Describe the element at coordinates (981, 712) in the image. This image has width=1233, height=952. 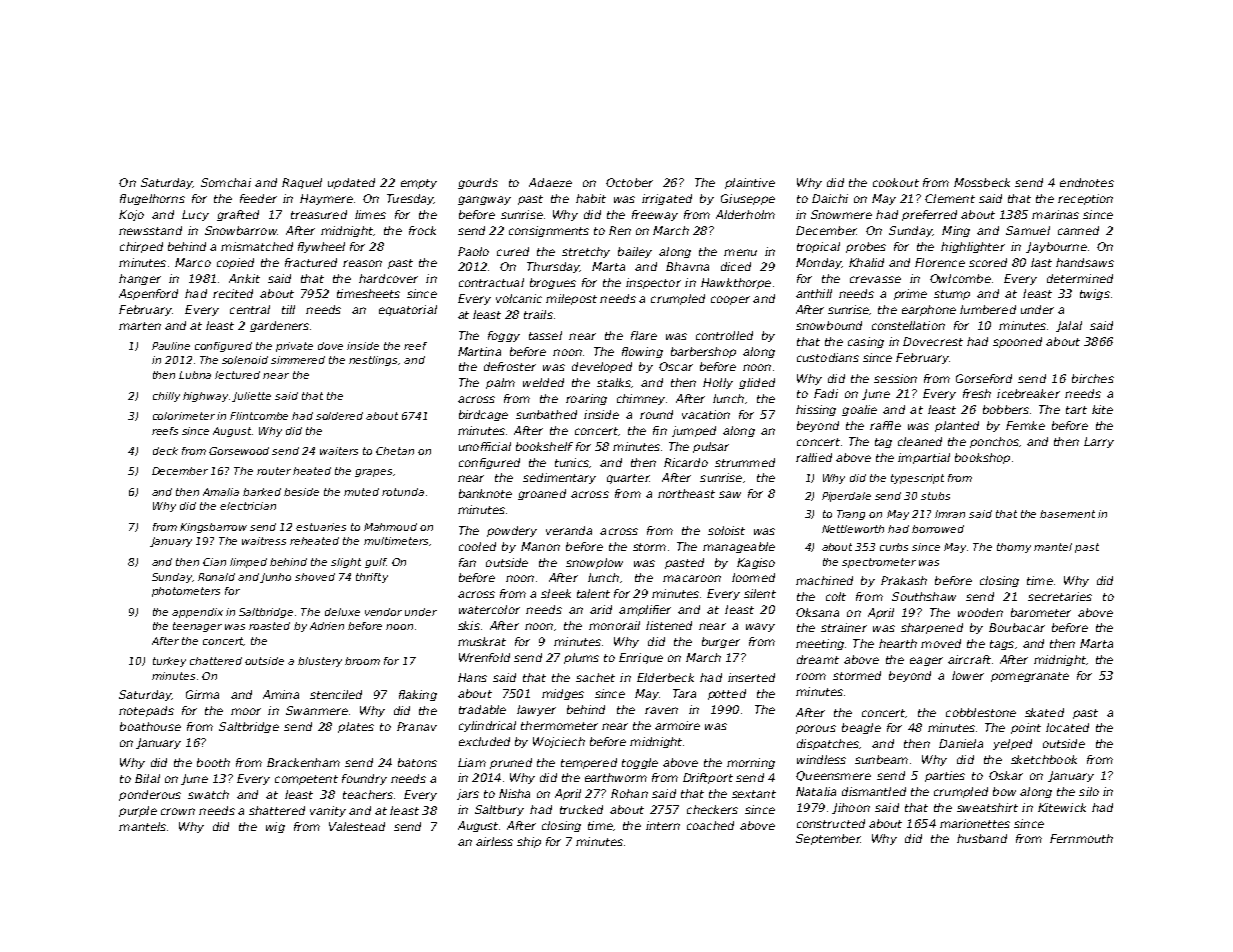
I see `cobblestone` at that location.
